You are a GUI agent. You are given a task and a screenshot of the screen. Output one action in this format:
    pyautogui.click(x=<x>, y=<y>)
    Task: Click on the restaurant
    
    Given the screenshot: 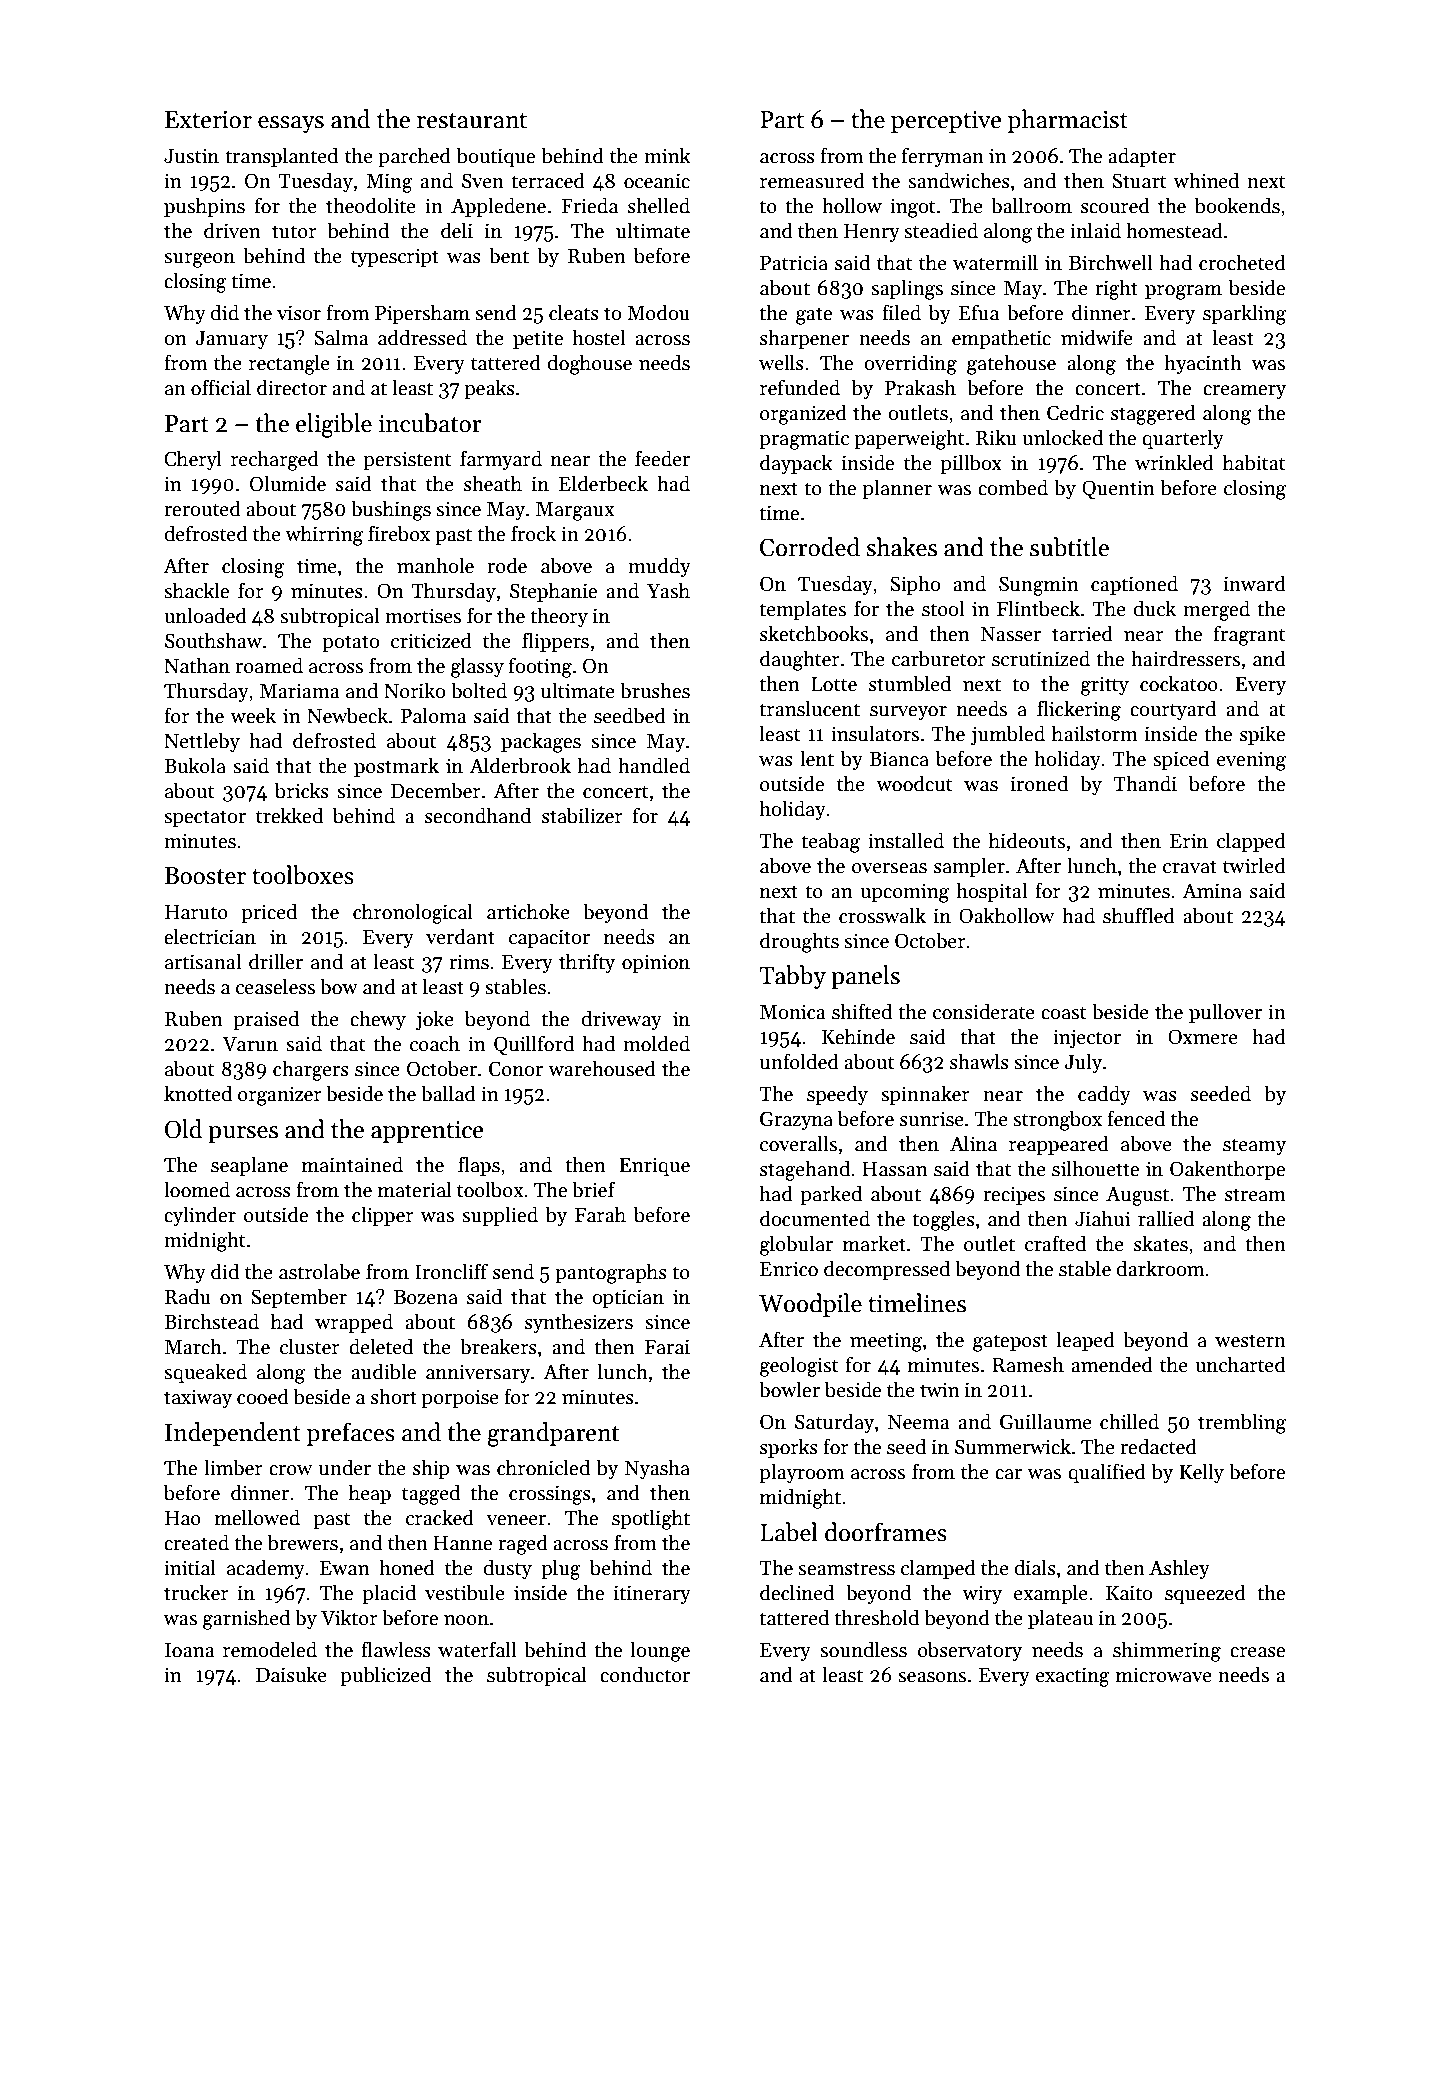 What is the action you would take?
    pyautogui.click(x=472, y=121)
